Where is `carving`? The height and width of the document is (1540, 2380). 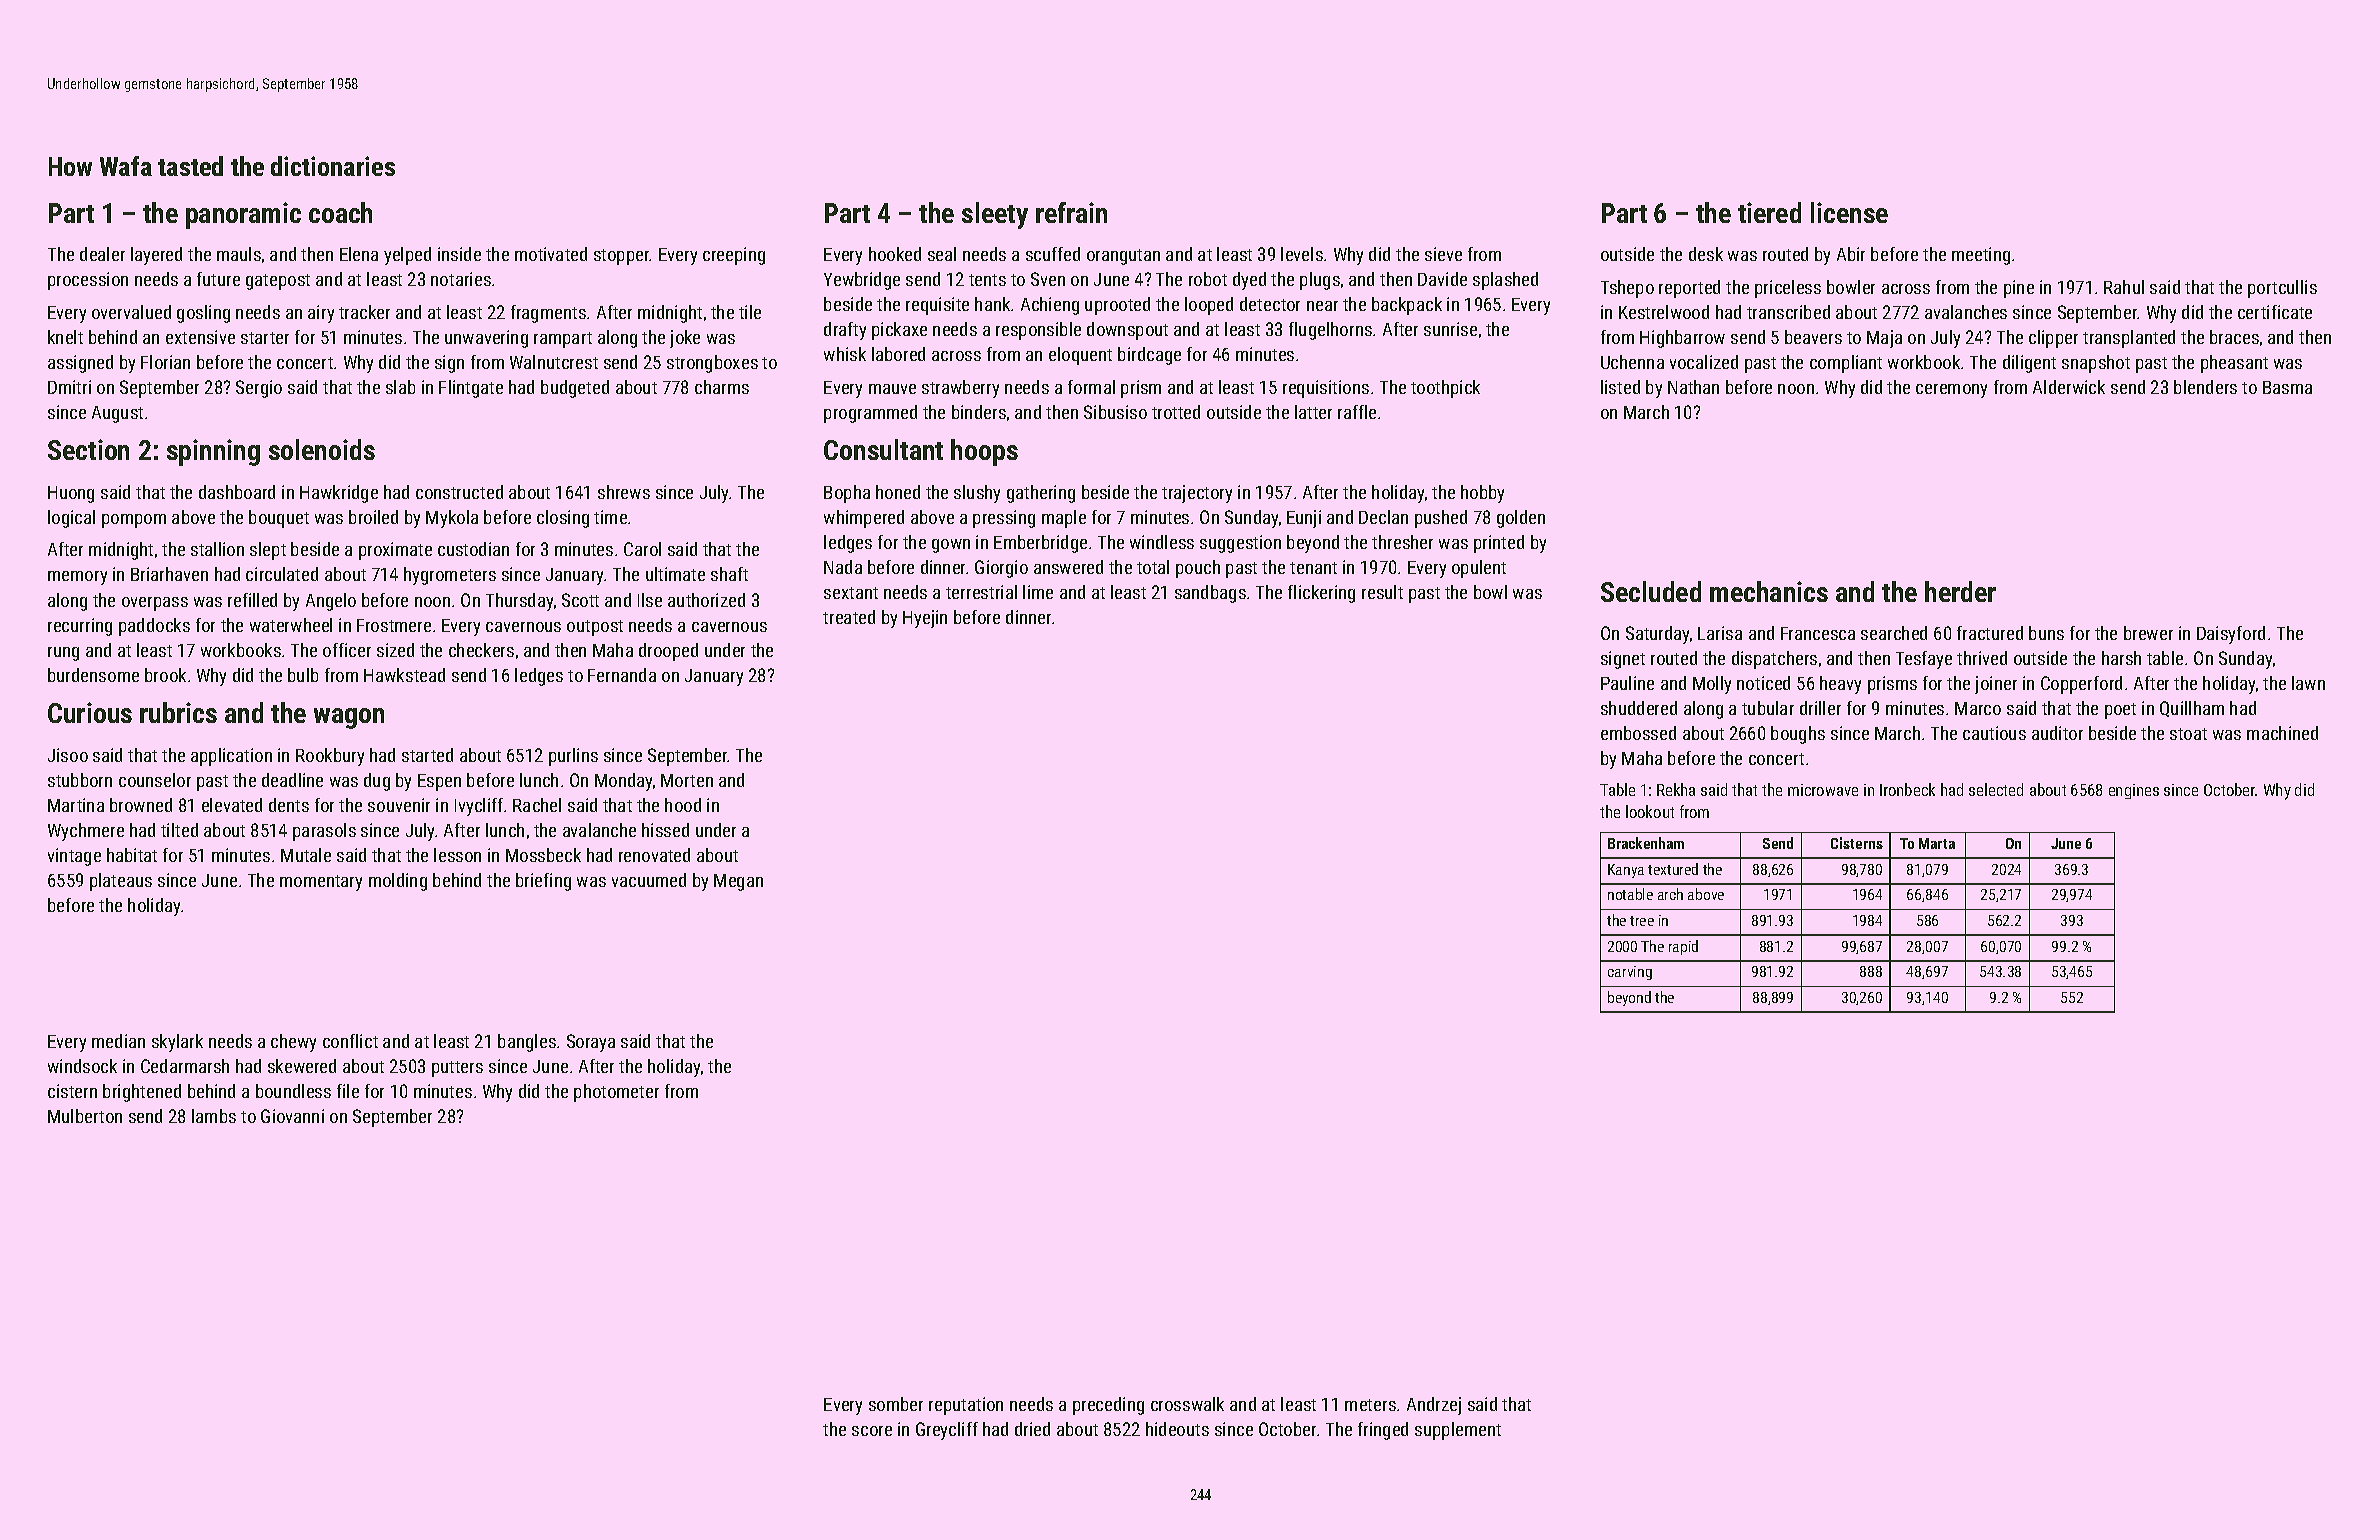
carving is located at coordinates (1630, 973).
